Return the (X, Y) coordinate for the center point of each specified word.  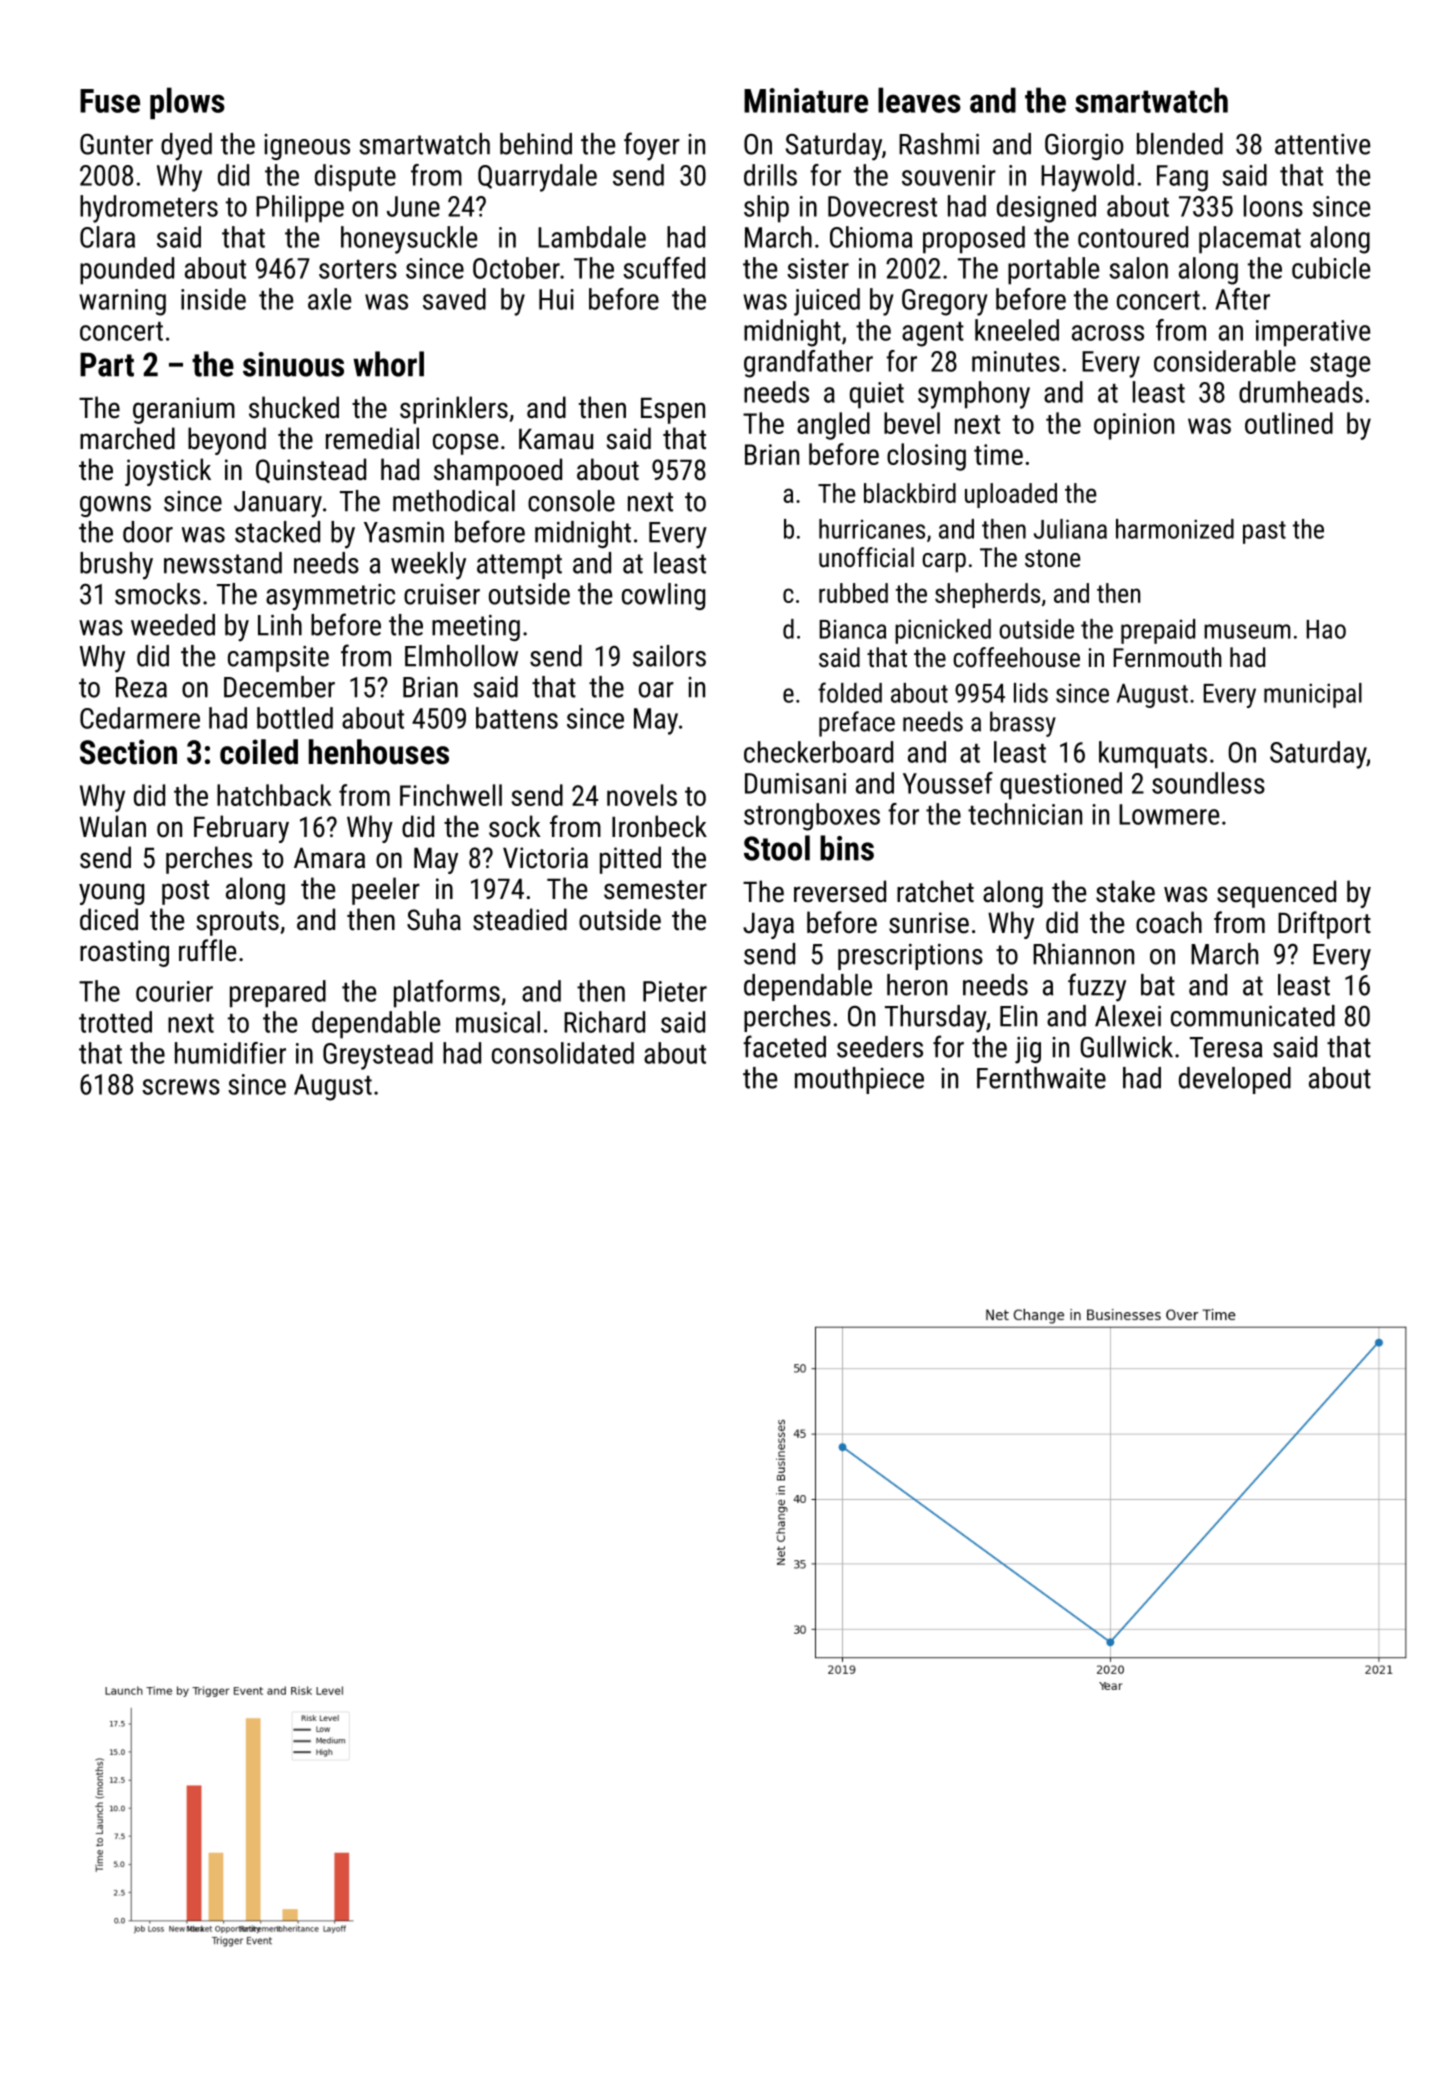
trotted (115, 1022)
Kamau (556, 439)
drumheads (1301, 392)
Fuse (110, 101)
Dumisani (795, 783)
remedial (372, 438)
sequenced (1276, 894)
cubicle (1331, 268)
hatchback (274, 795)
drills (770, 175)
